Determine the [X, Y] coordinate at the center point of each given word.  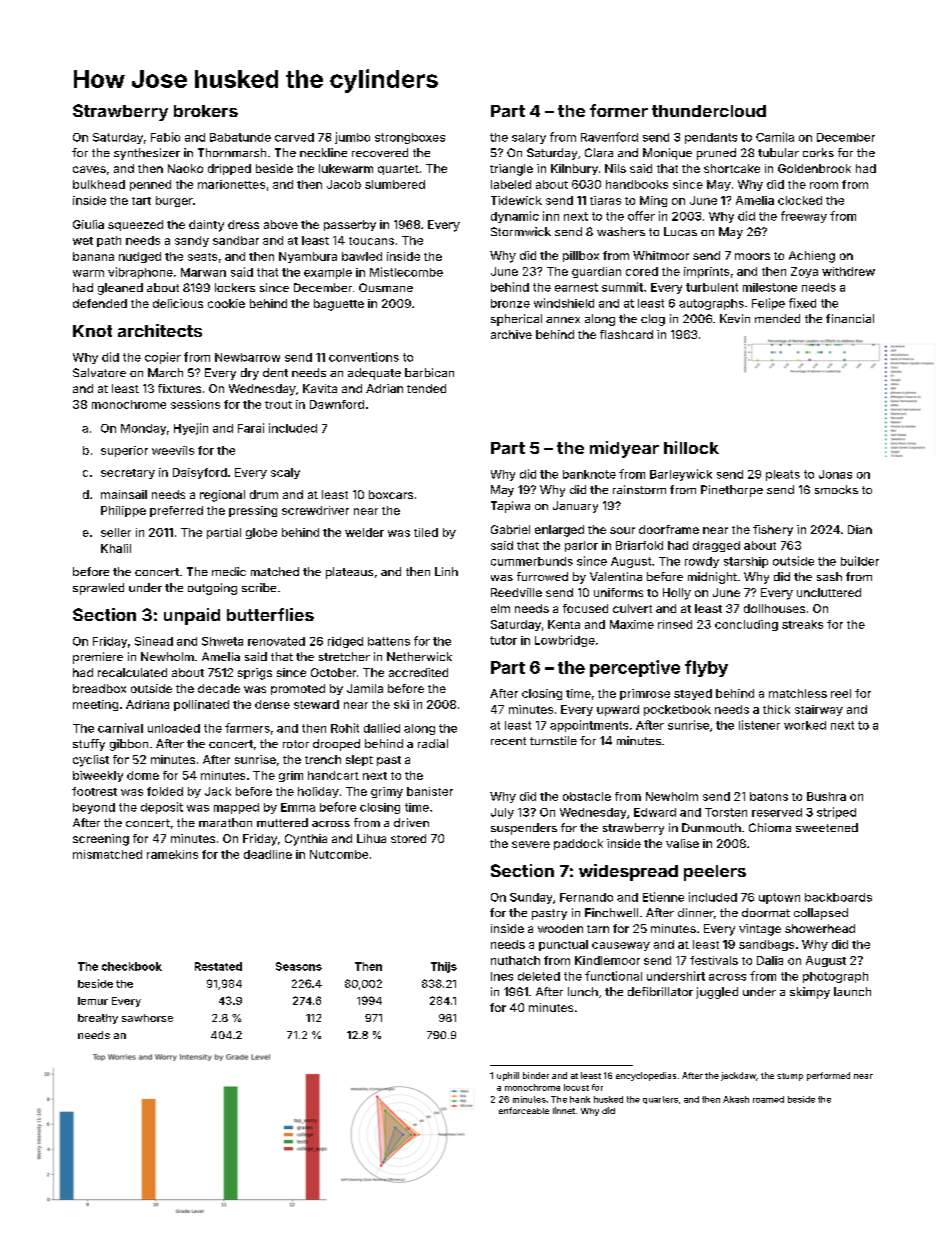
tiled [426, 532]
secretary [128, 474]
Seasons [299, 966]
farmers [247, 728]
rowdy [702, 562]
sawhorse [147, 1018]
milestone [770, 287]
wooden [560, 928]
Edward [655, 812]
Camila [775, 137]
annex [563, 320]
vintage [760, 930]
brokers [206, 111]
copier [163, 358]
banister [430, 791]
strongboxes [410, 138]
